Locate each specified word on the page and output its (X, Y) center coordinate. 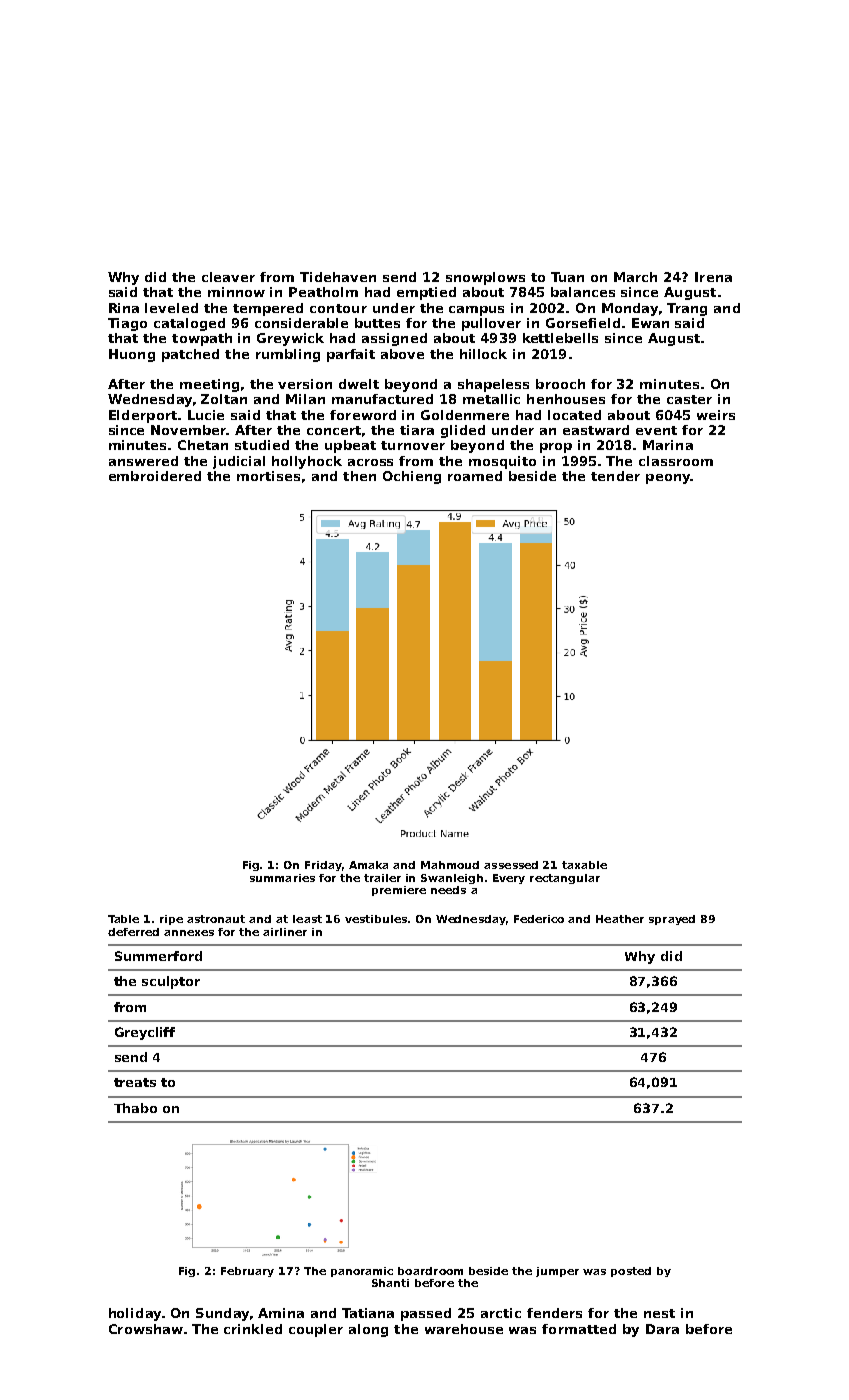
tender (615, 476)
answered (143, 461)
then (359, 476)
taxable (584, 865)
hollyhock (307, 462)
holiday (135, 1314)
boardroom (430, 1271)
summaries (282, 878)
